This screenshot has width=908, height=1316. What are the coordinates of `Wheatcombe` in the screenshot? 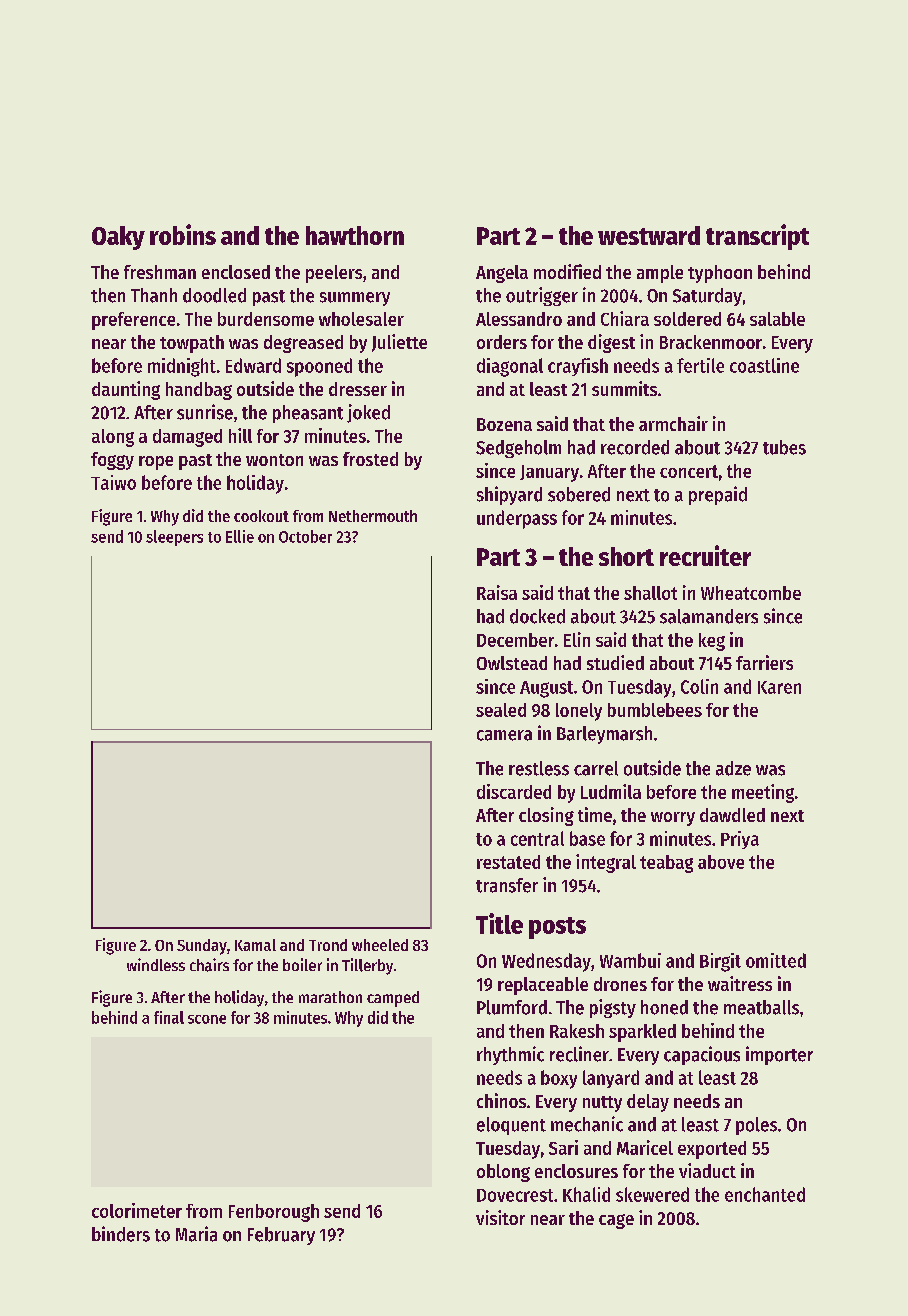 It's located at (751, 593).
